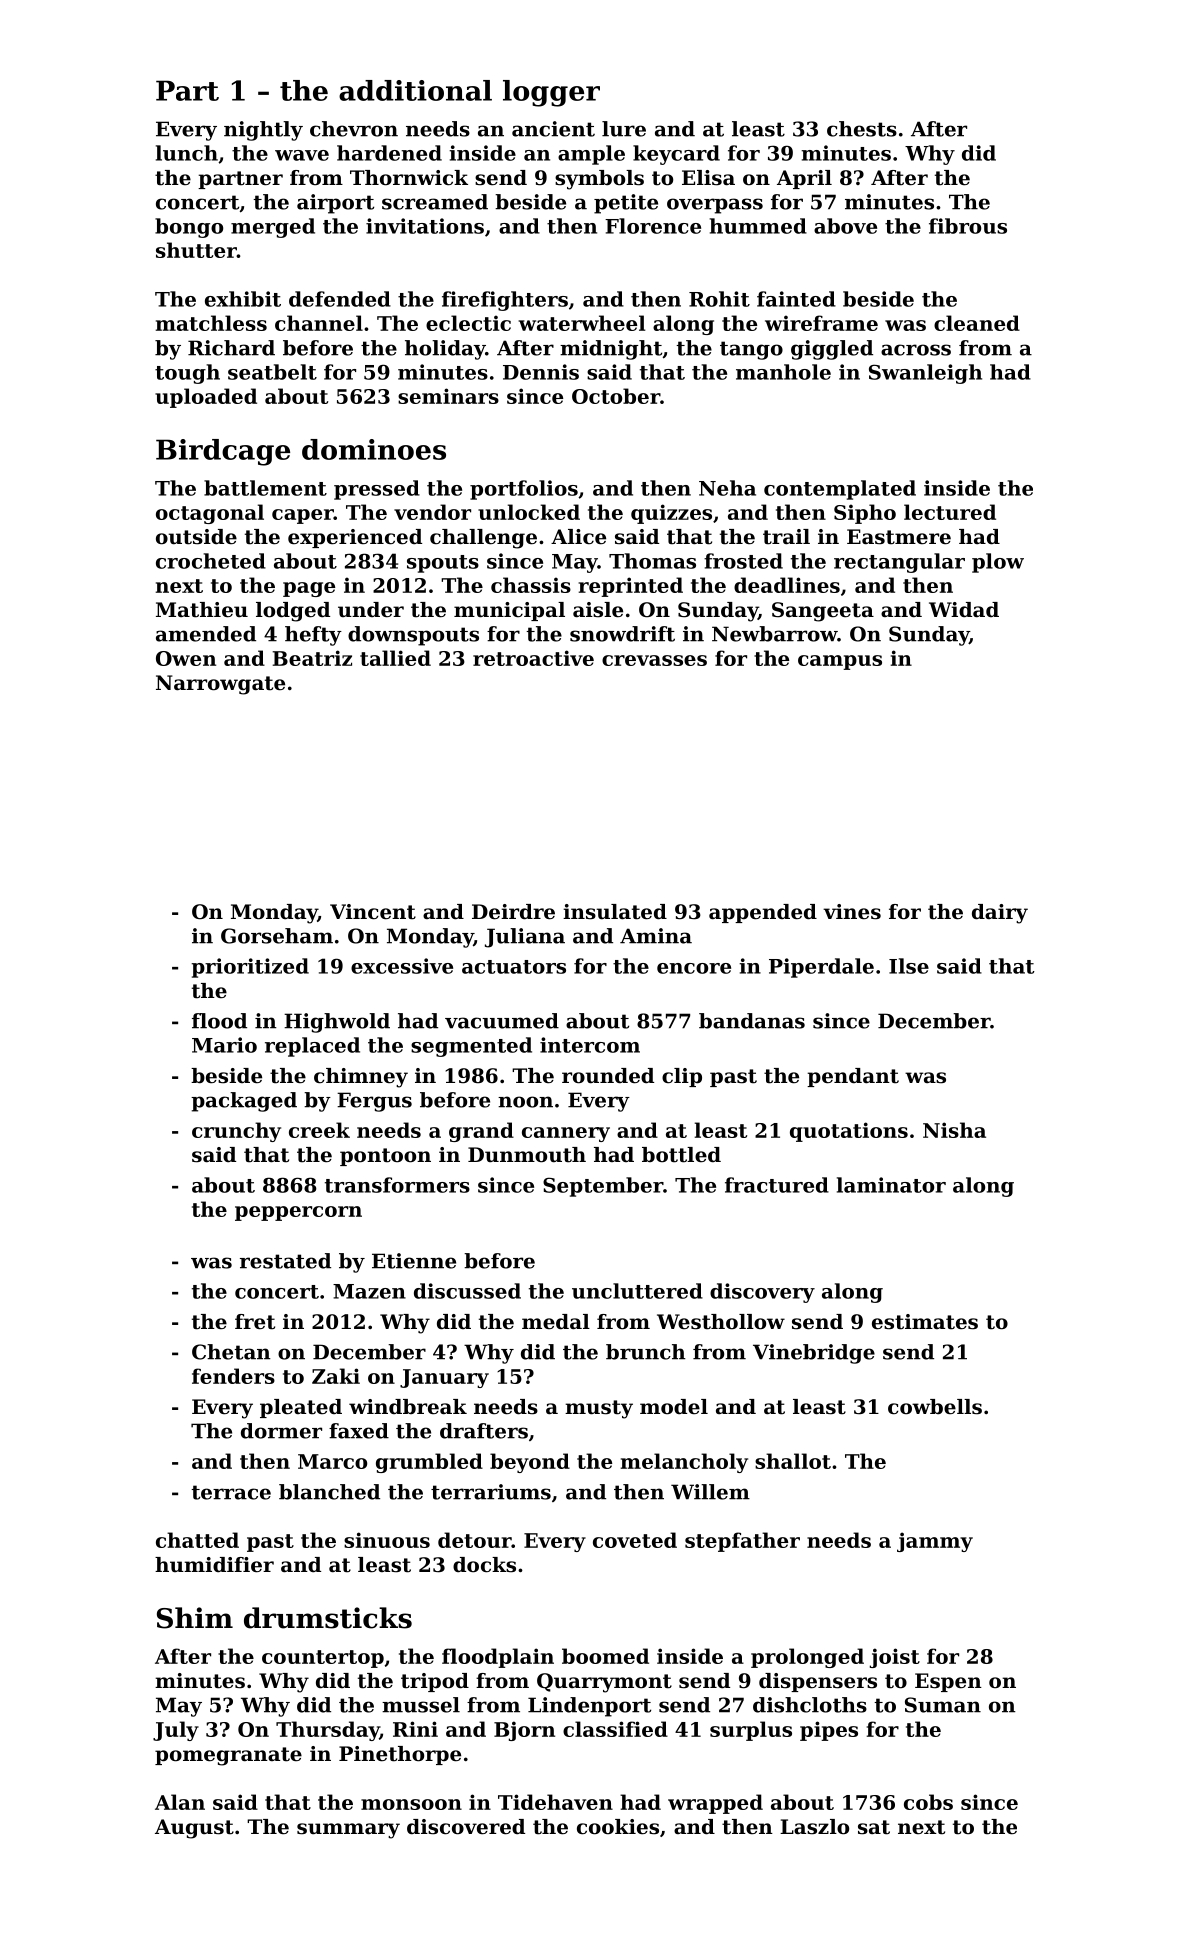  I want to click on countertop, so click(323, 1659).
